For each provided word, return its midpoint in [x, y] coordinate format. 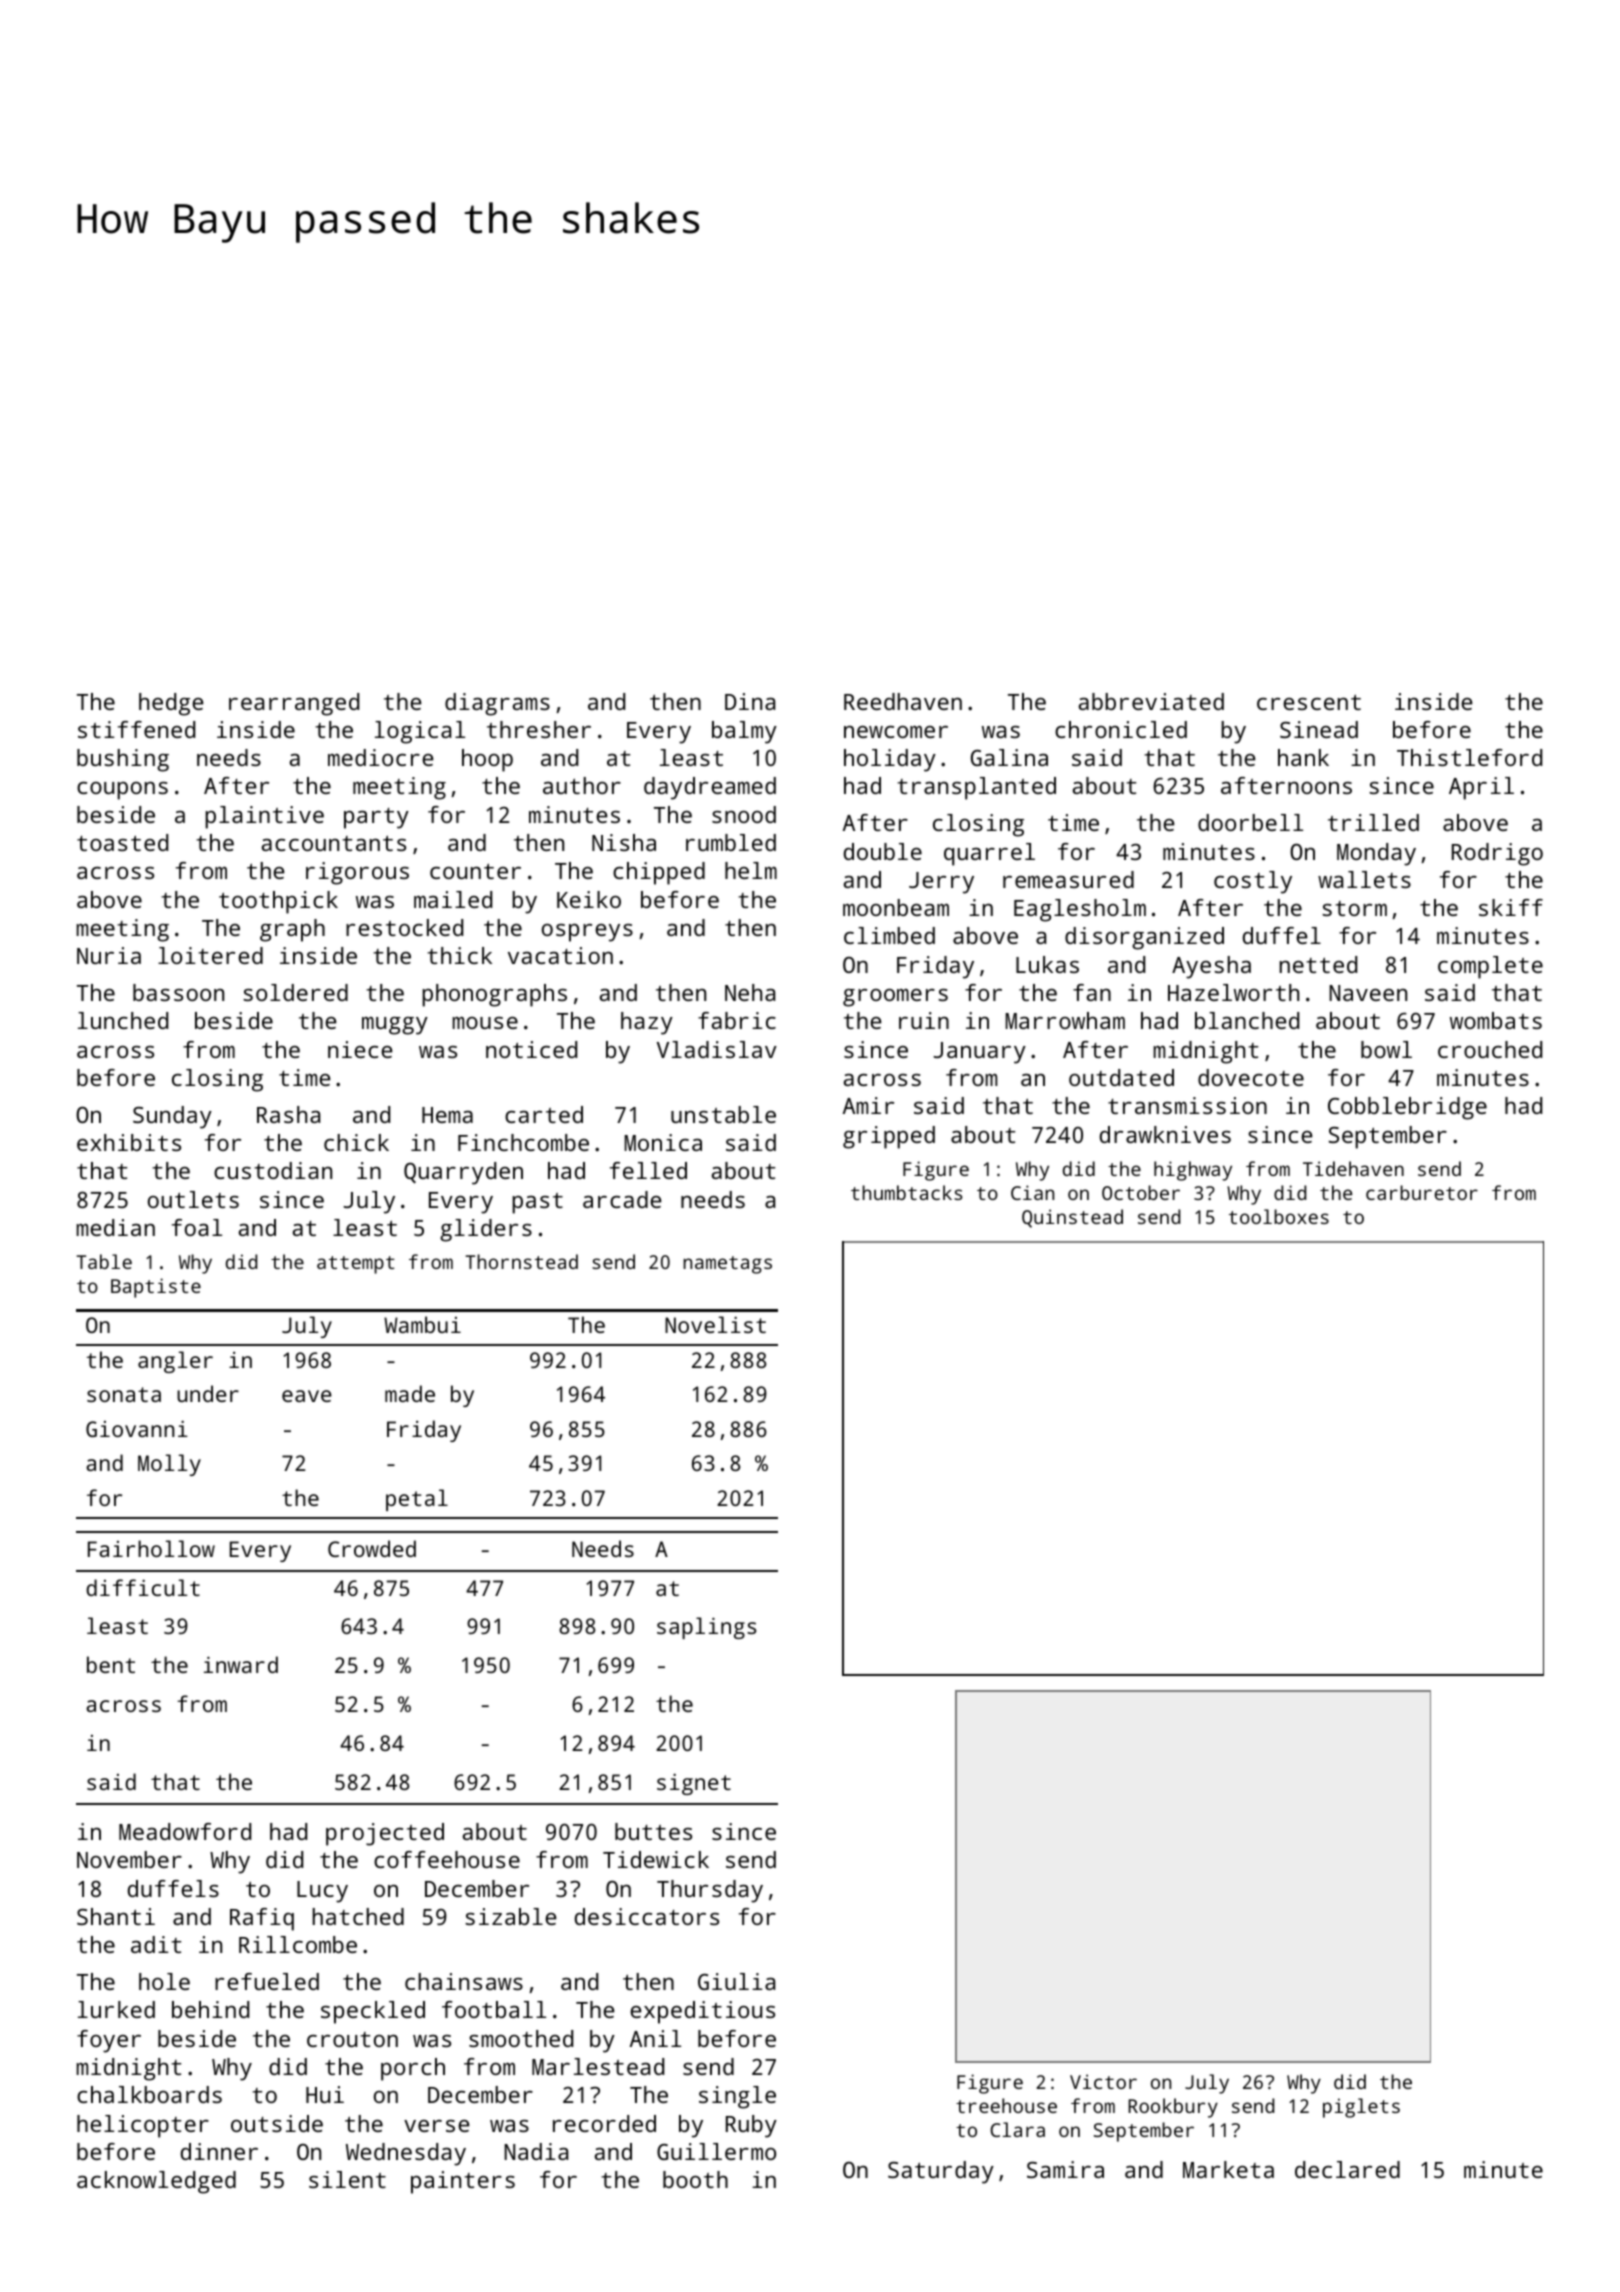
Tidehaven [1353, 1168]
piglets [1361, 2108]
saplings [706, 1628]
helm [751, 870]
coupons [122, 791]
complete [1490, 967]
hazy [647, 1023]
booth [695, 2179]
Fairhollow [151, 1548]
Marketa [1228, 2169]
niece [360, 1049]
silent [347, 2179]
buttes [653, 1831]
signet [694, 1784]
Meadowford [185, 1831]
